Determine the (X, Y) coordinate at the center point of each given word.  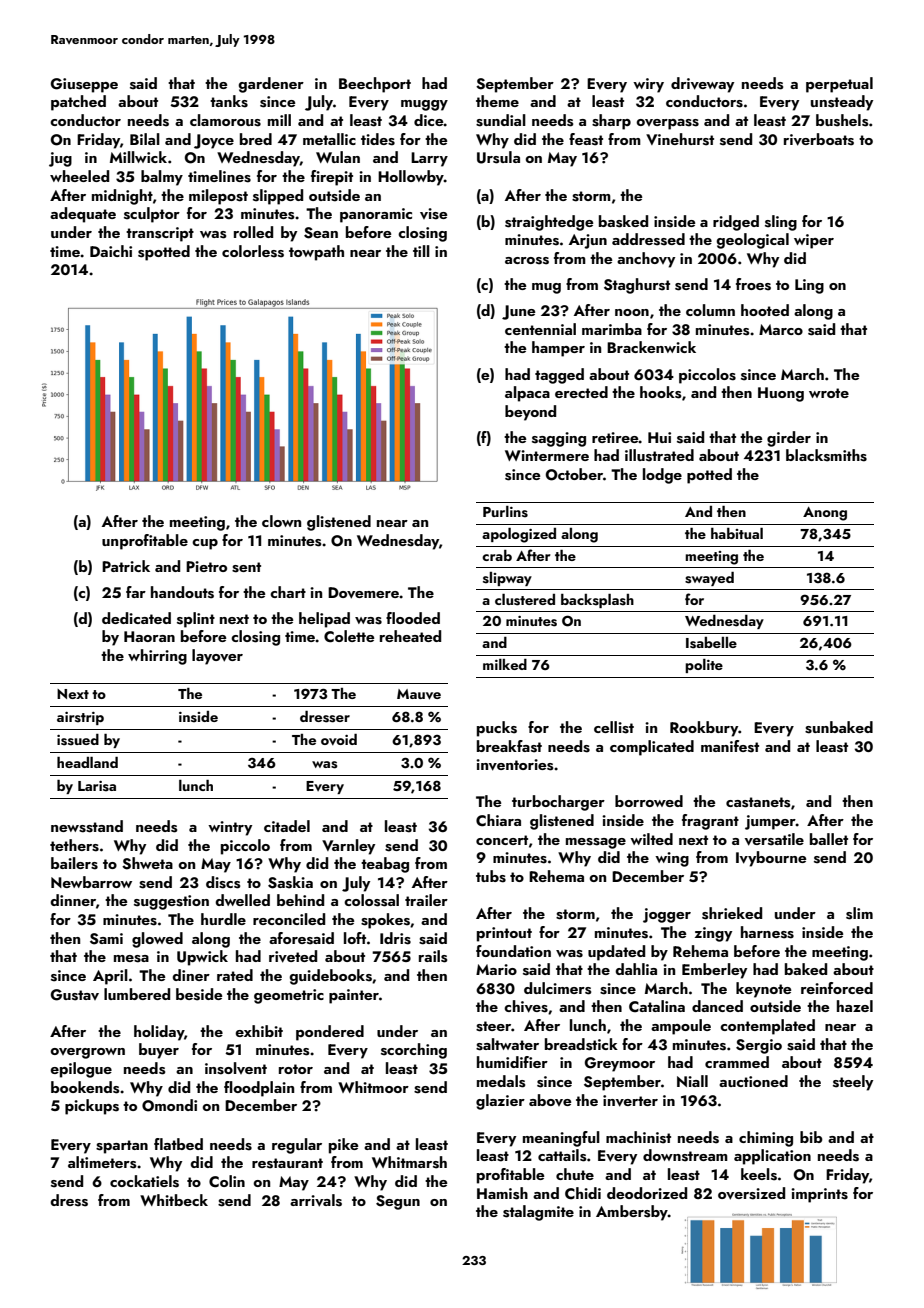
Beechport (375, 85)
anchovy (646, 260)
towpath (316, 253)
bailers (74, 863)
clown (281, 521)
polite (704, 666)
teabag (385, 865)
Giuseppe (84, 85)
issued (78, 740)
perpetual (839, 85)
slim (859, 913)
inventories (514, 765)
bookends (85, 1087)
